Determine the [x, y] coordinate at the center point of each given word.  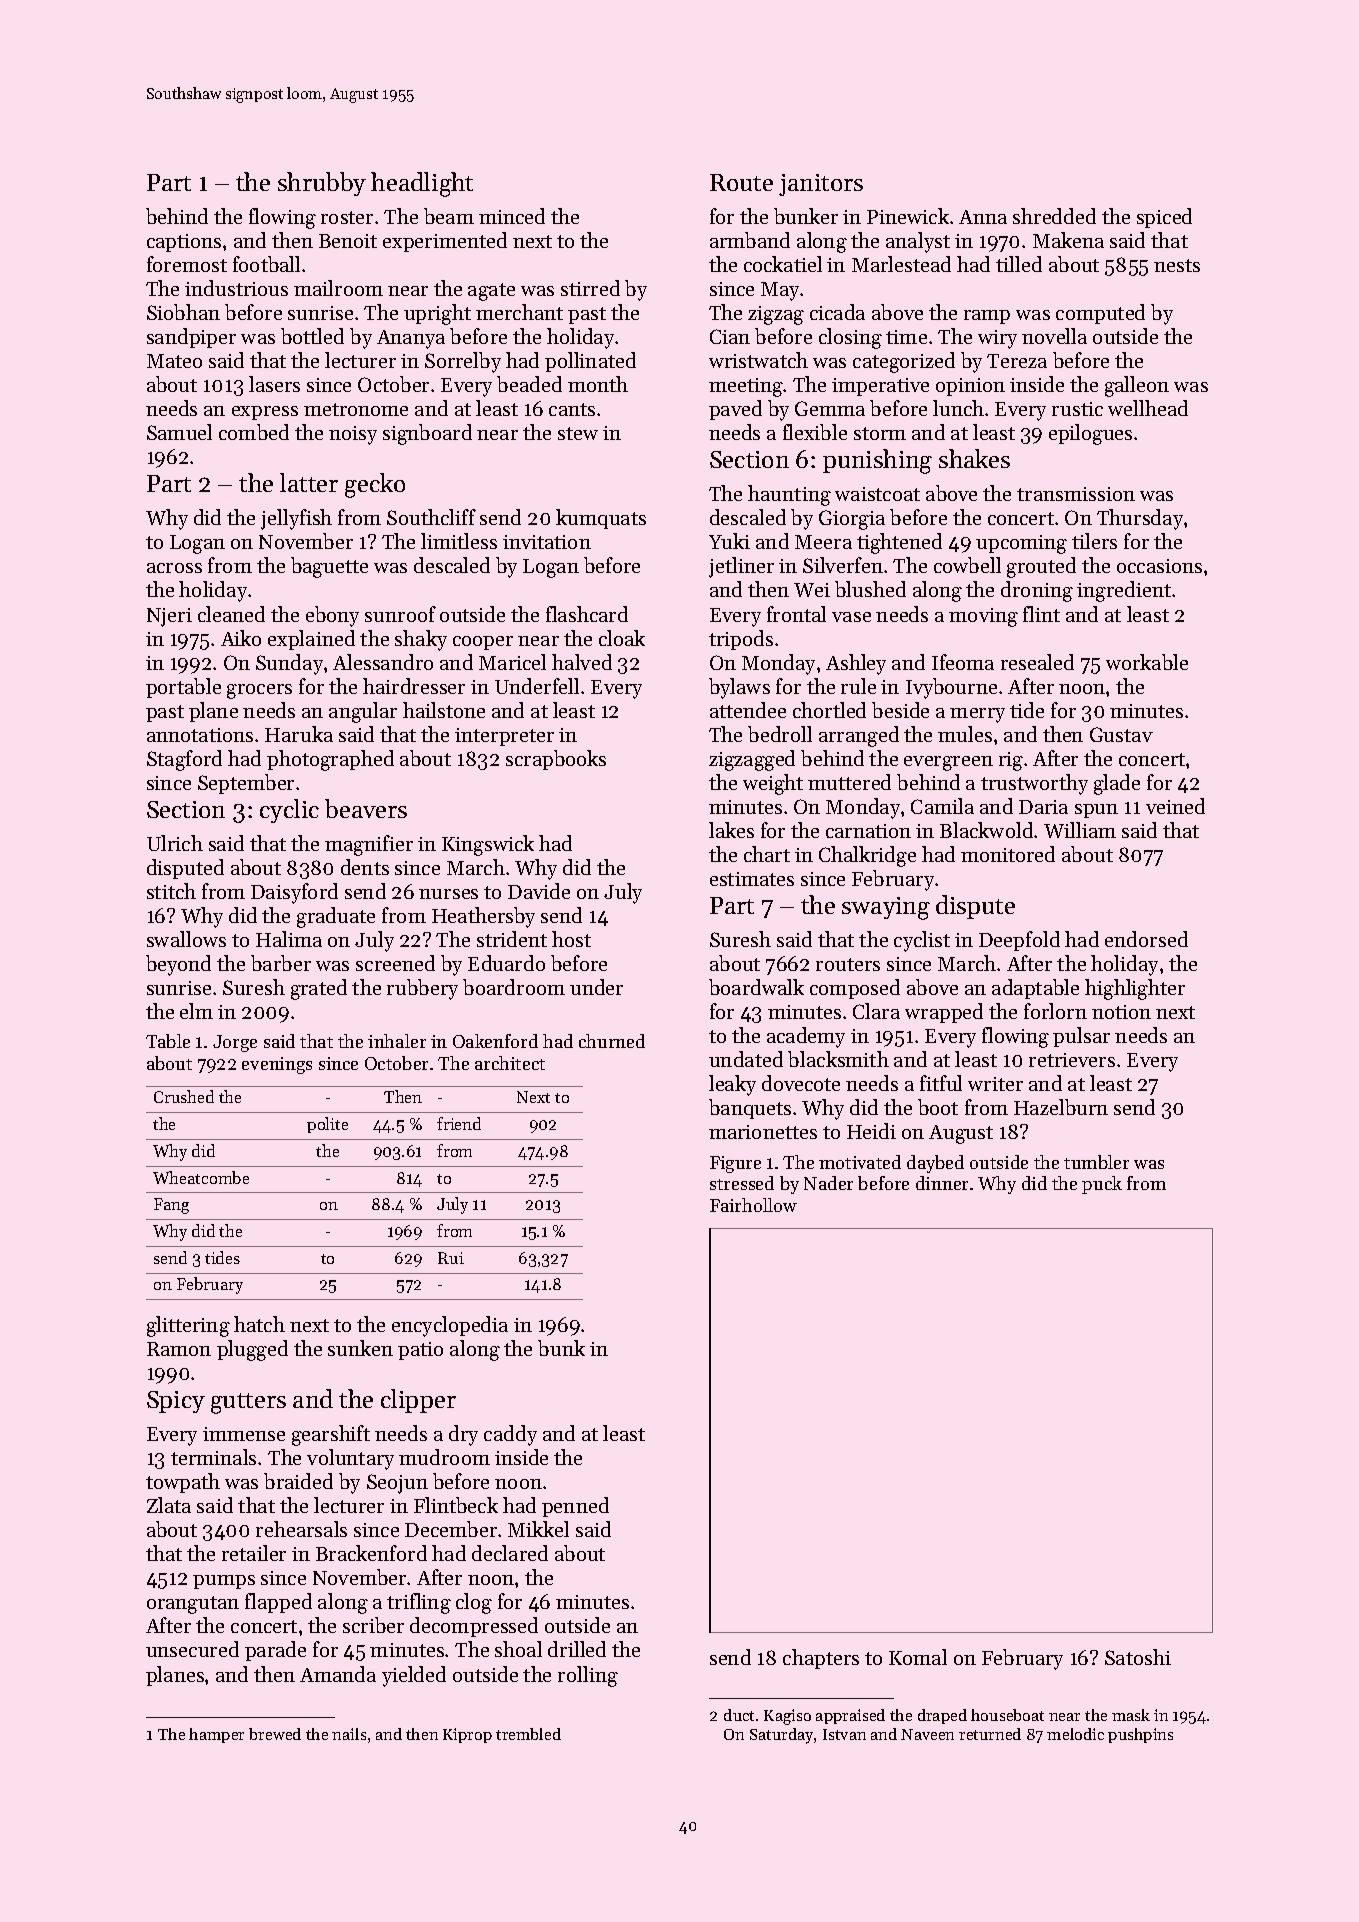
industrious [236, 288]
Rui [451, 1258]
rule [858, 686]
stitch [171, 891]
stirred [590, 288]
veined [1175, 806]
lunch [958, 408]
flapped [278, 1603]
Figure [735, 1164]
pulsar [1081, 1037]
